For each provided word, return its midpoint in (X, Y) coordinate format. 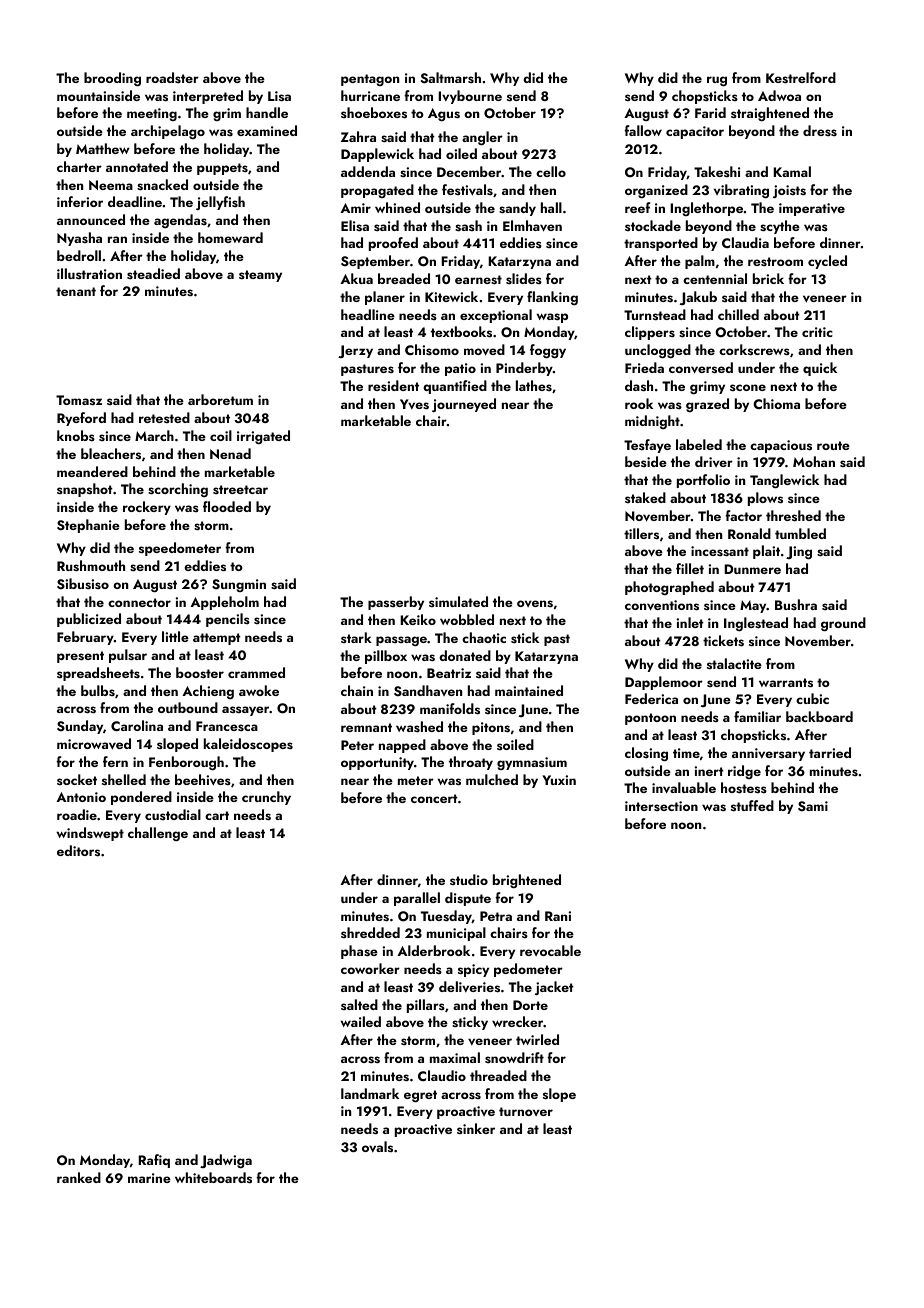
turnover (526, 1111)
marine (149, 1178)
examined (267, 130)
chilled (738, 314)
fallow (643, 130)
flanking (552, 298)
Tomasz (79, 400)
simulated (458, 601)
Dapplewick (377, 155)
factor (743, 515)
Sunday (80, 727)
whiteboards (213, 1177)
